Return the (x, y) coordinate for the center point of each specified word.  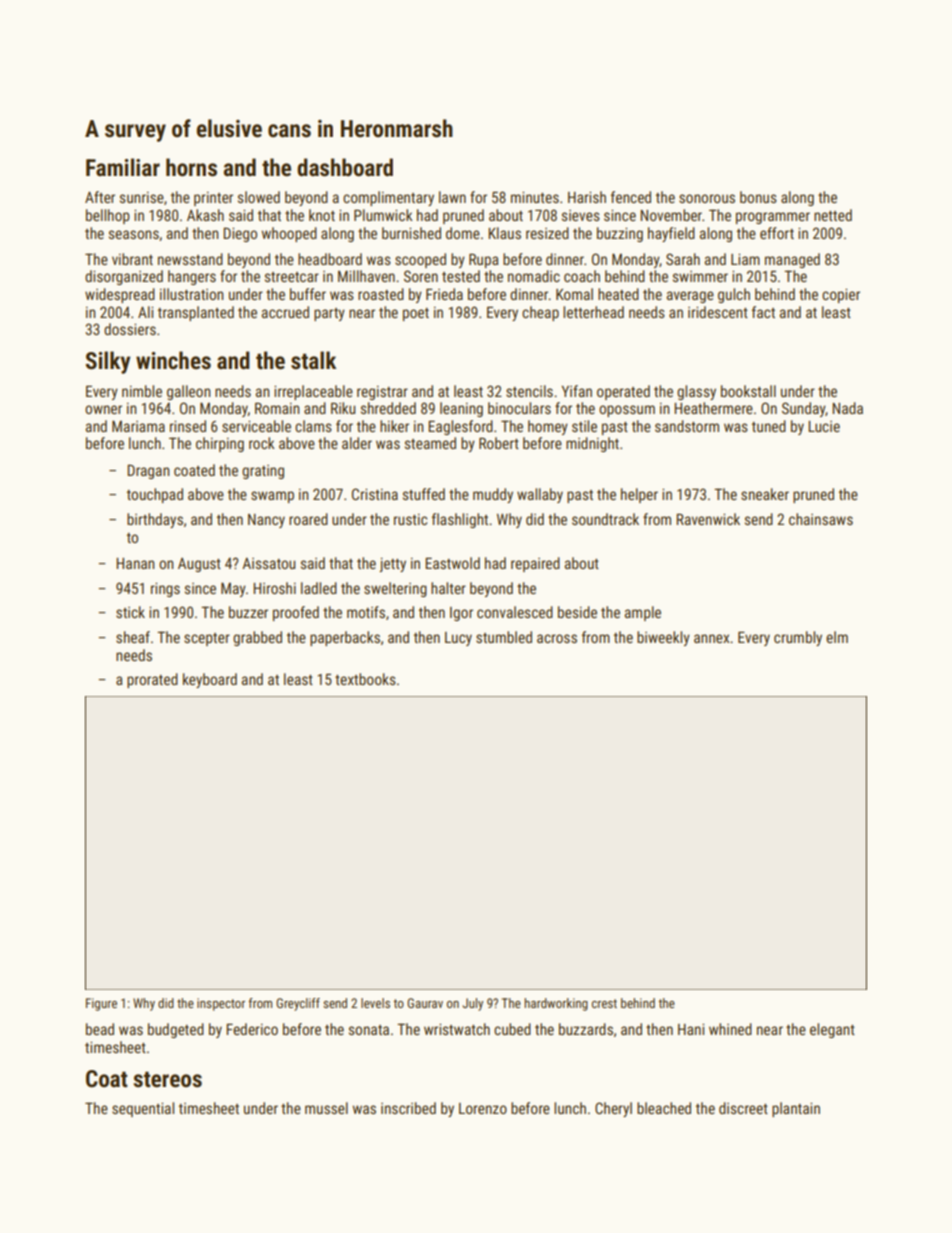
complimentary (388, 198)
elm (837, 637)
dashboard (345, 167)
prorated (152, 680)
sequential (143, 1109)
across (557, 638)
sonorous (707, 198)
